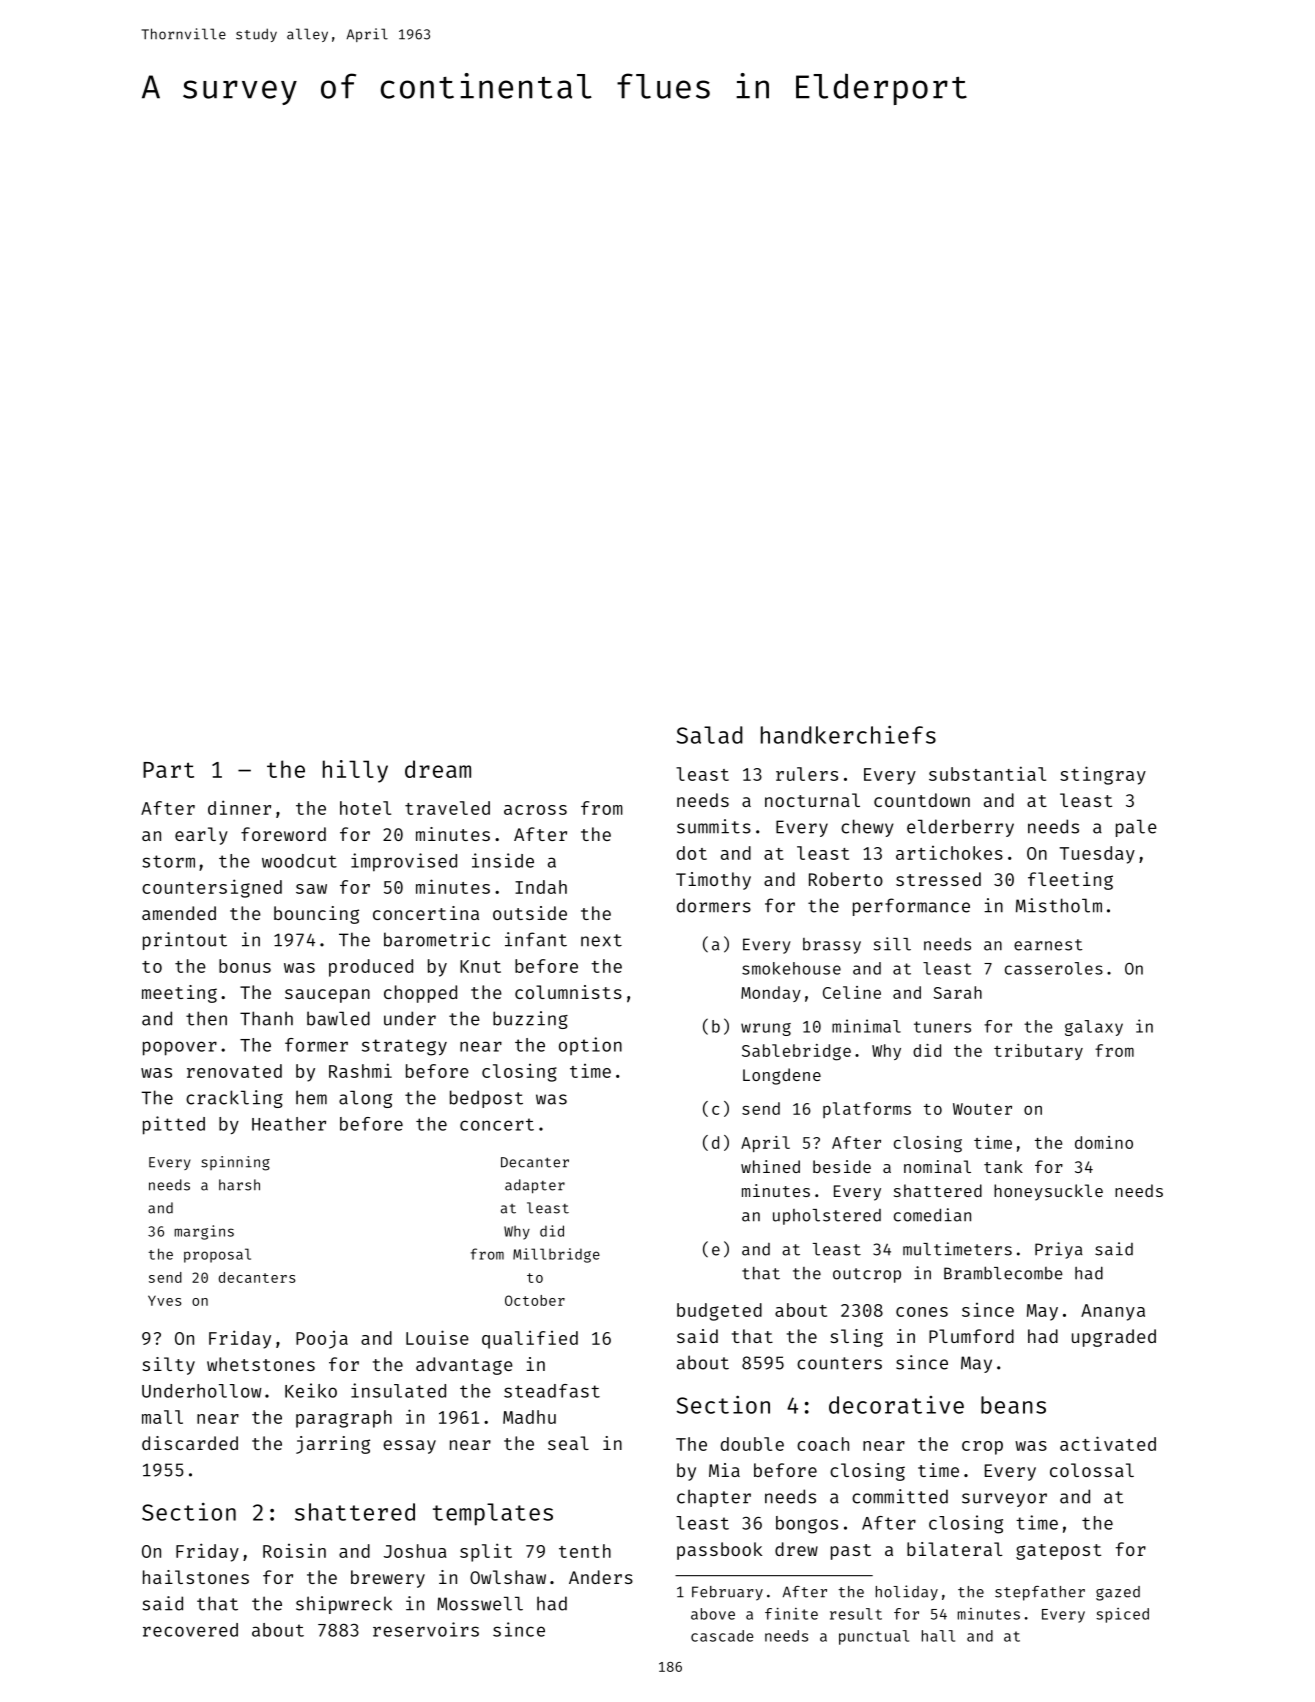 Image resolution: width=1315 pixels, height=1702 pixels. Describe the element at coordinates (848, 735) in the image. I see `handkerchiefs` at that location.
